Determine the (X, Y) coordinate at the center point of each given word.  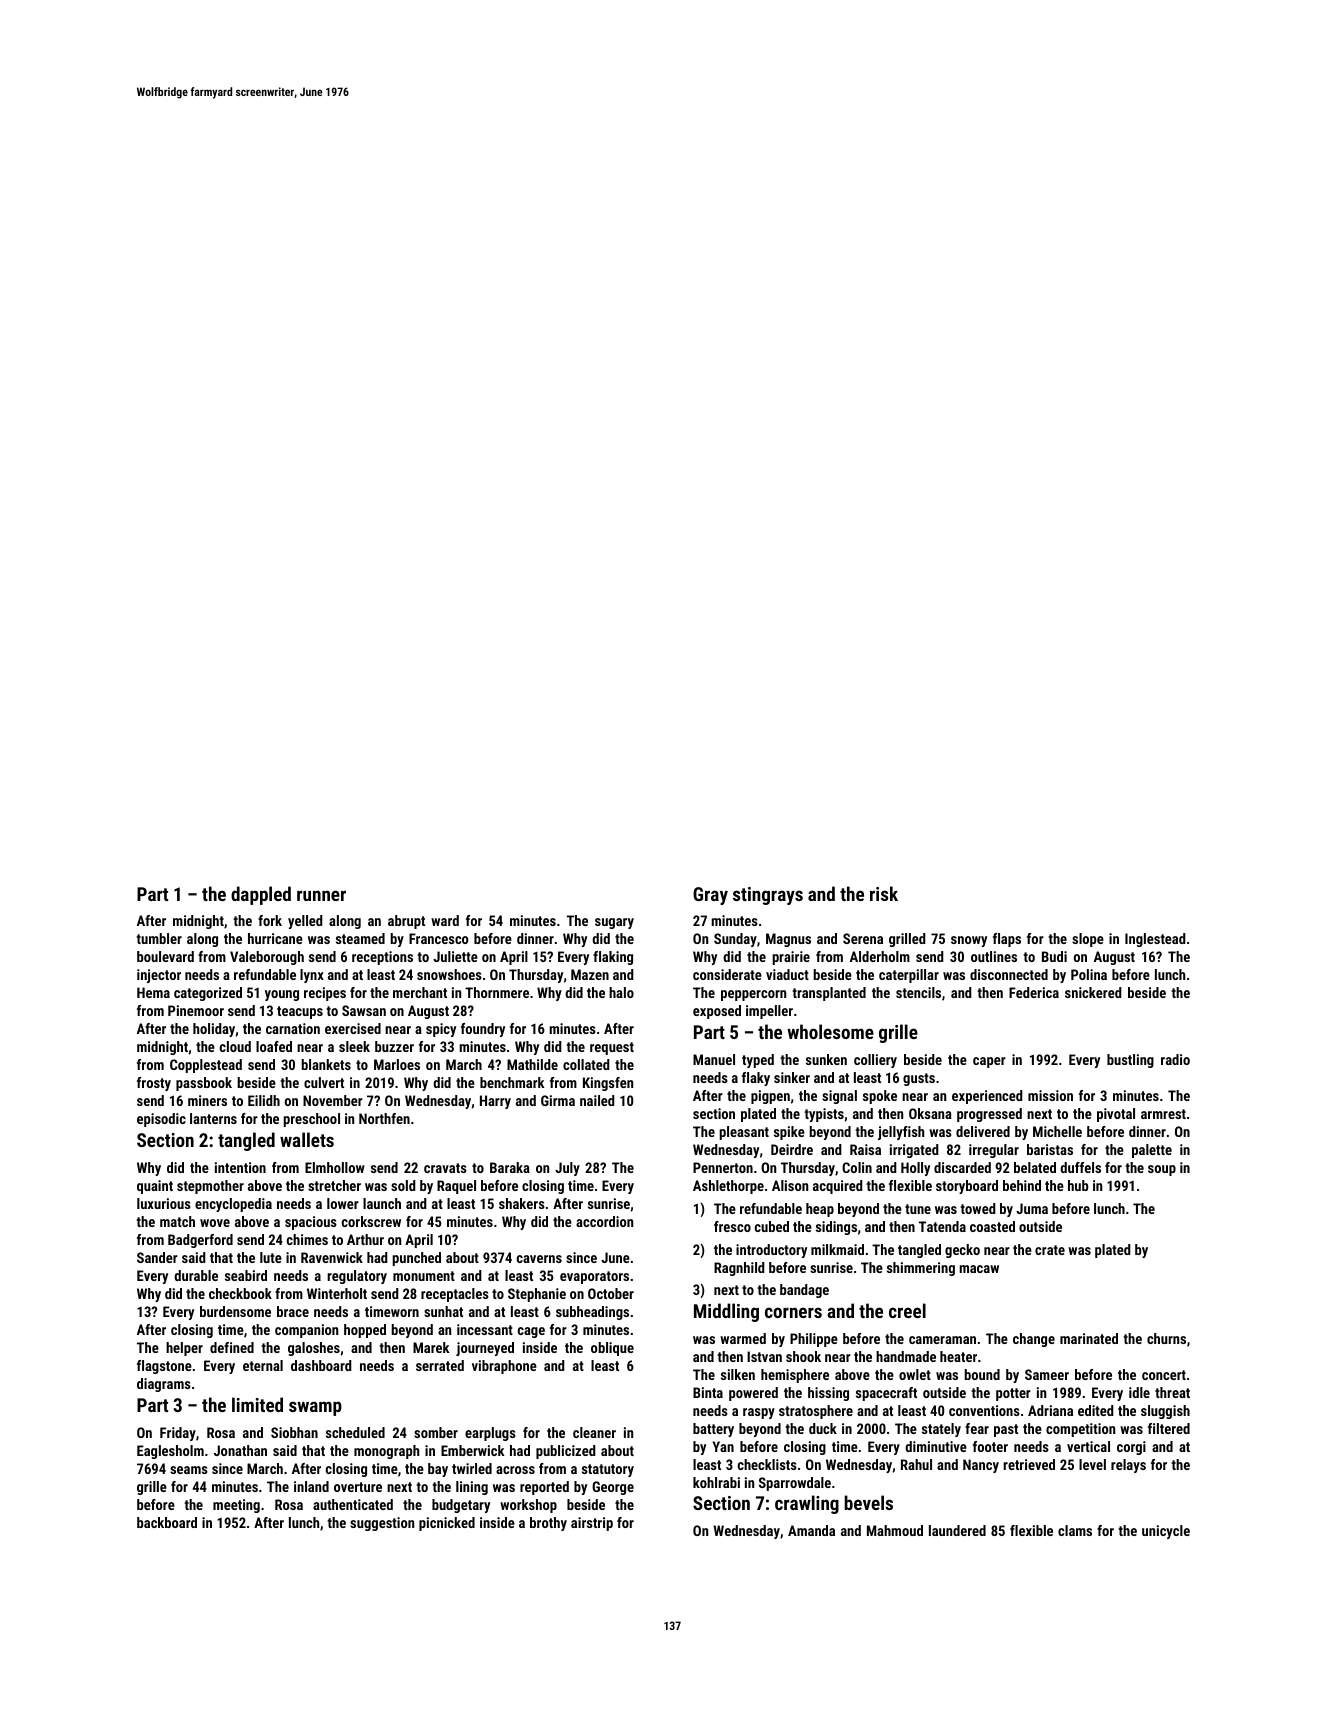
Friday (178, 1434)
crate (1050, 1250)
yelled (305, 922)
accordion (604, 1221)
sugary (614, 923)
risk (884, 893)
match (177, 1221)
